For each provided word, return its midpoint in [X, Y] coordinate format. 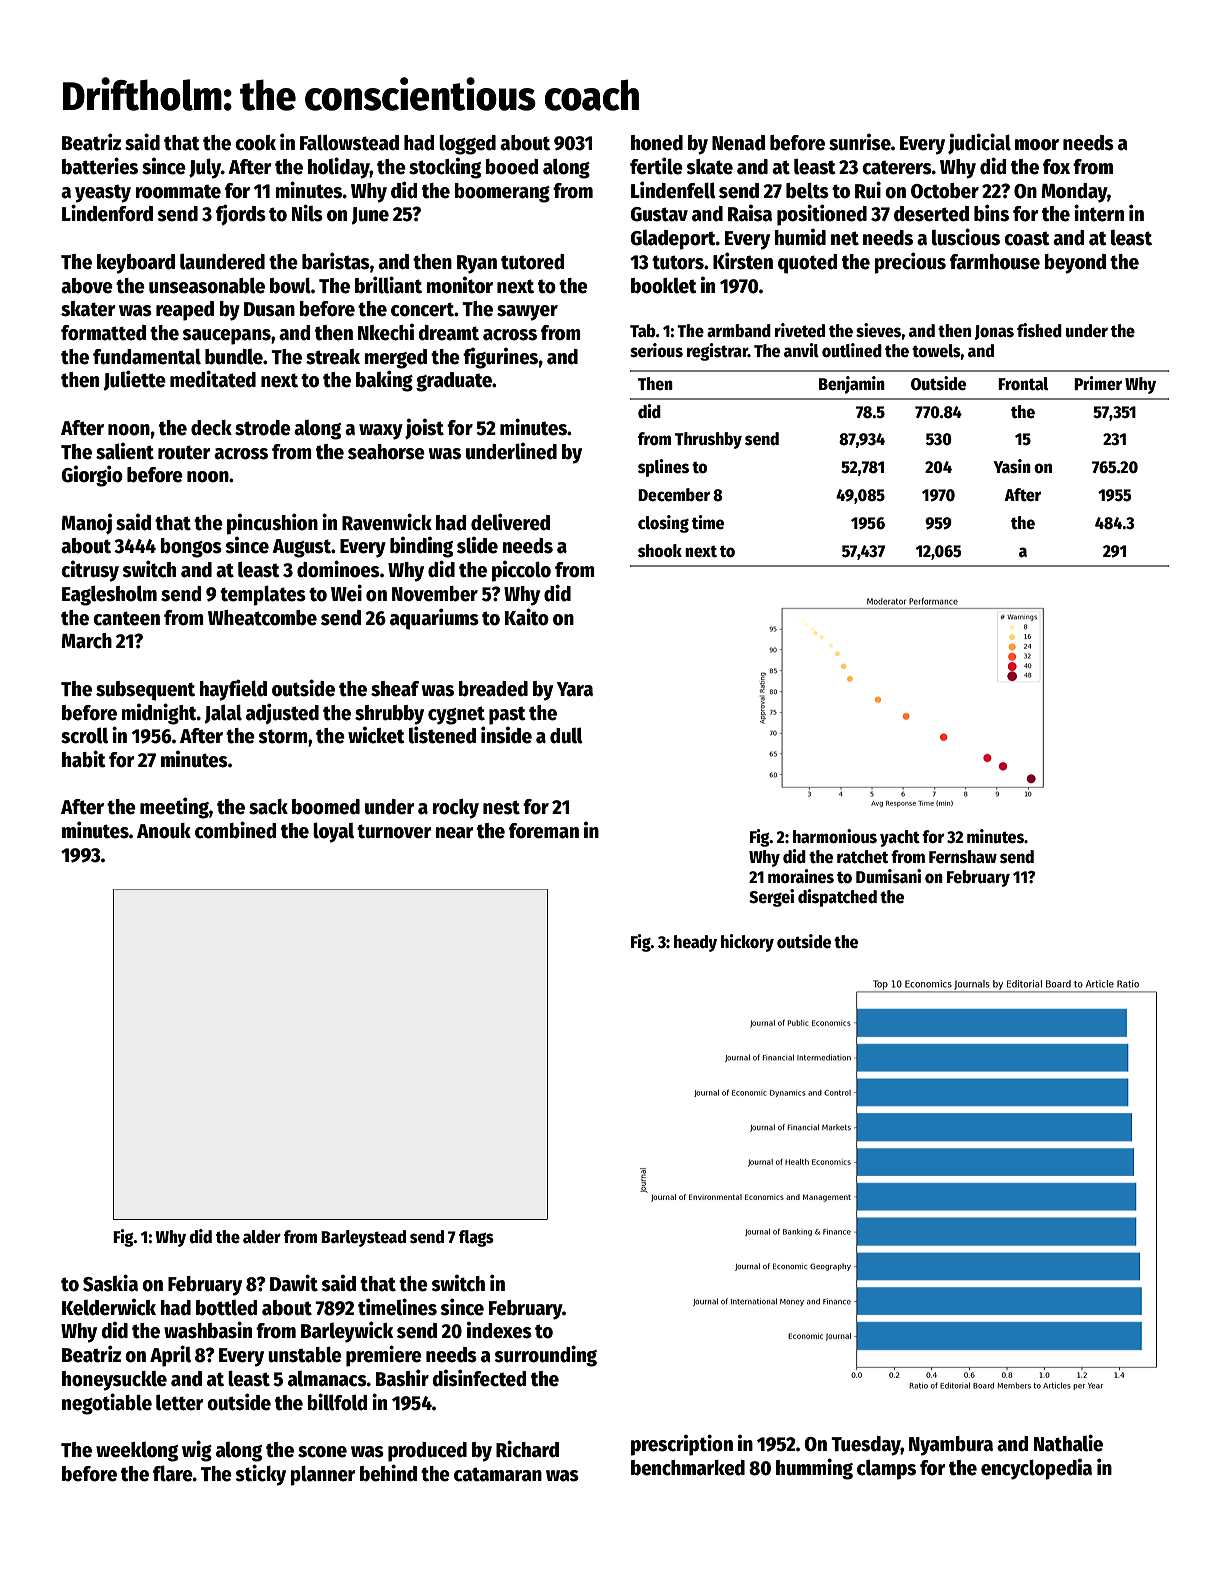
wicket [376, 735]
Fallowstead [349, 142]
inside [506, 735]
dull [566, 735]
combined [235, 830]
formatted [103, 333]
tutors [678, 262]
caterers [897, 168]
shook [660, 551]
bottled [226, 1308]
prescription [682, 1445]
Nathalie [1068, 1443]
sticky [260, 1475]
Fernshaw [963, 857]
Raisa [750, 213]
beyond [1075, 264]
